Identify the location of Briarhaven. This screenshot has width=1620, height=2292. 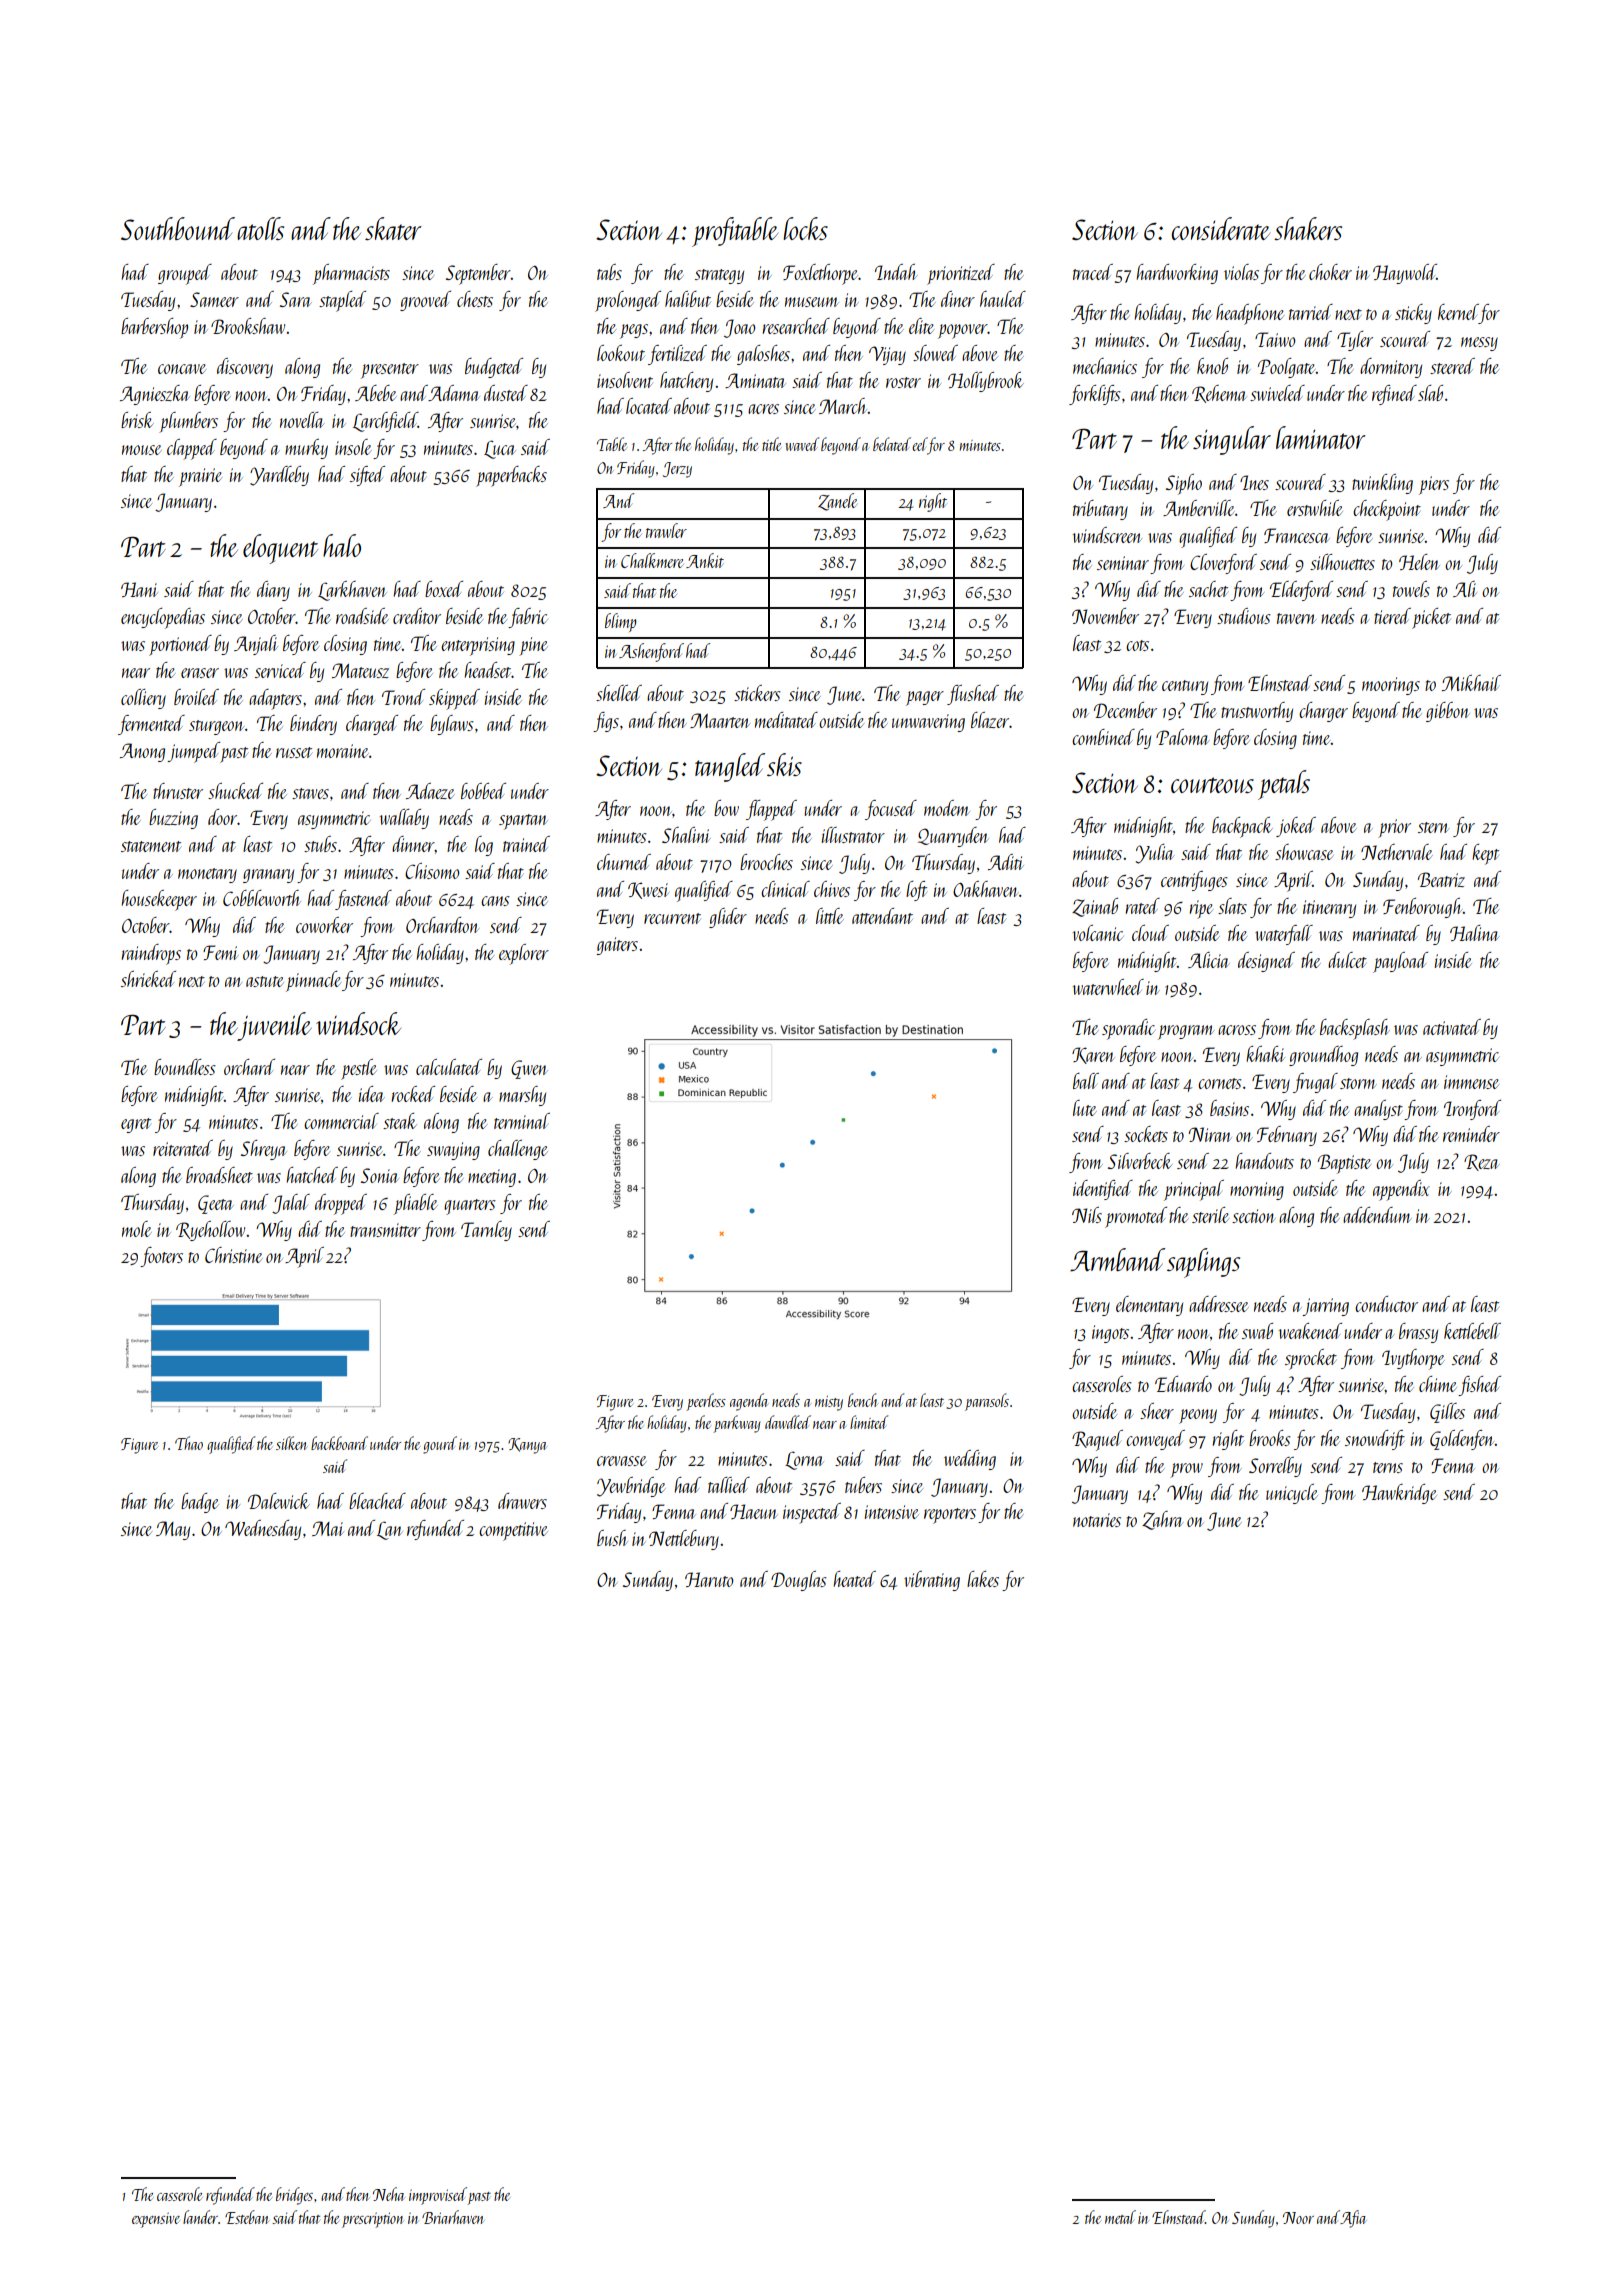
(453, 2217).
